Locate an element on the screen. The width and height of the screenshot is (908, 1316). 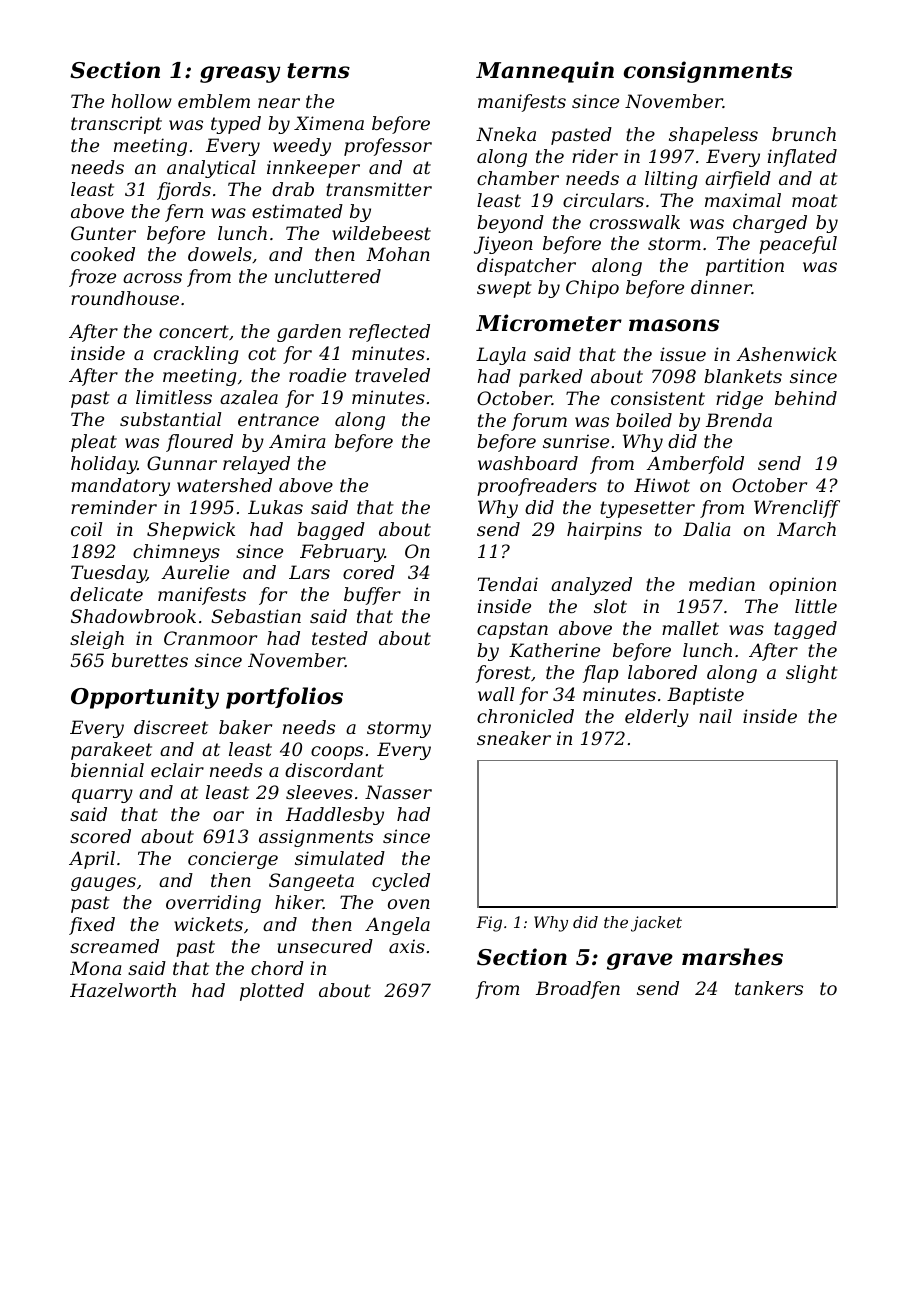
Gunnar is located at coordinates (182, 463).
